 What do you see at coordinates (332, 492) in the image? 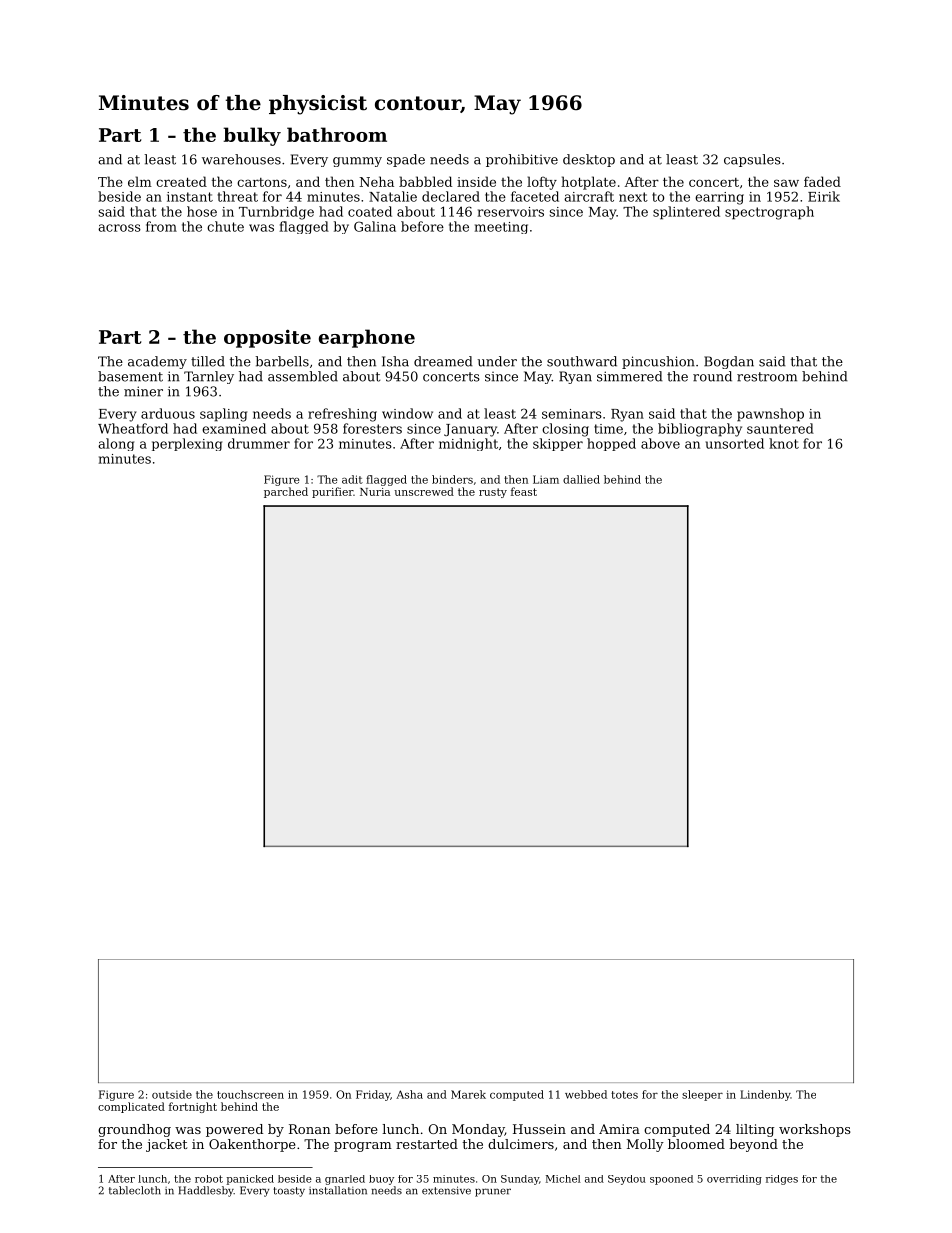
I see `purifier` at bounding box center [332, 492].
